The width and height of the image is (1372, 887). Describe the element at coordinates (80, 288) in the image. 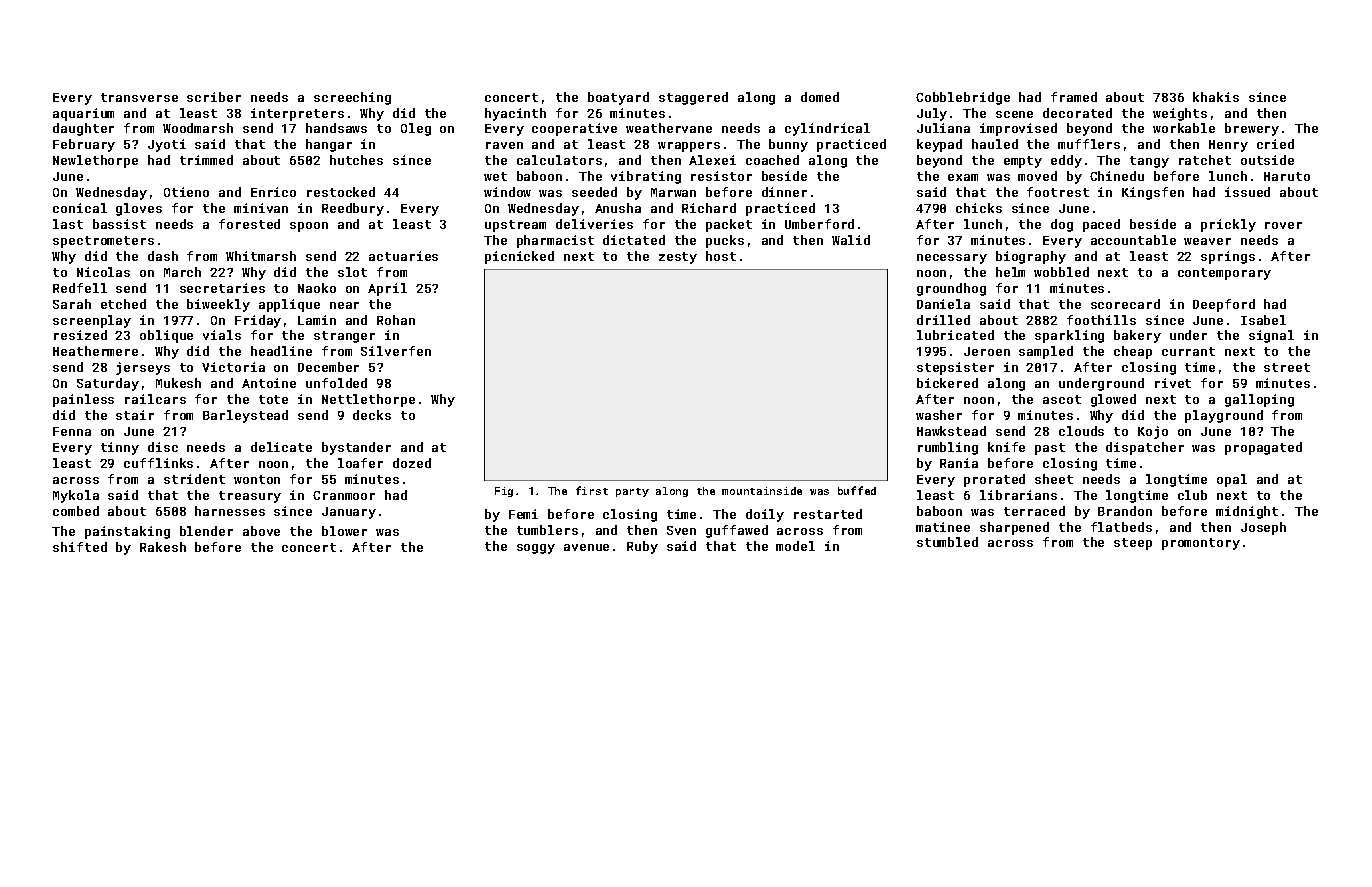

I see `Redfell` at that location.
